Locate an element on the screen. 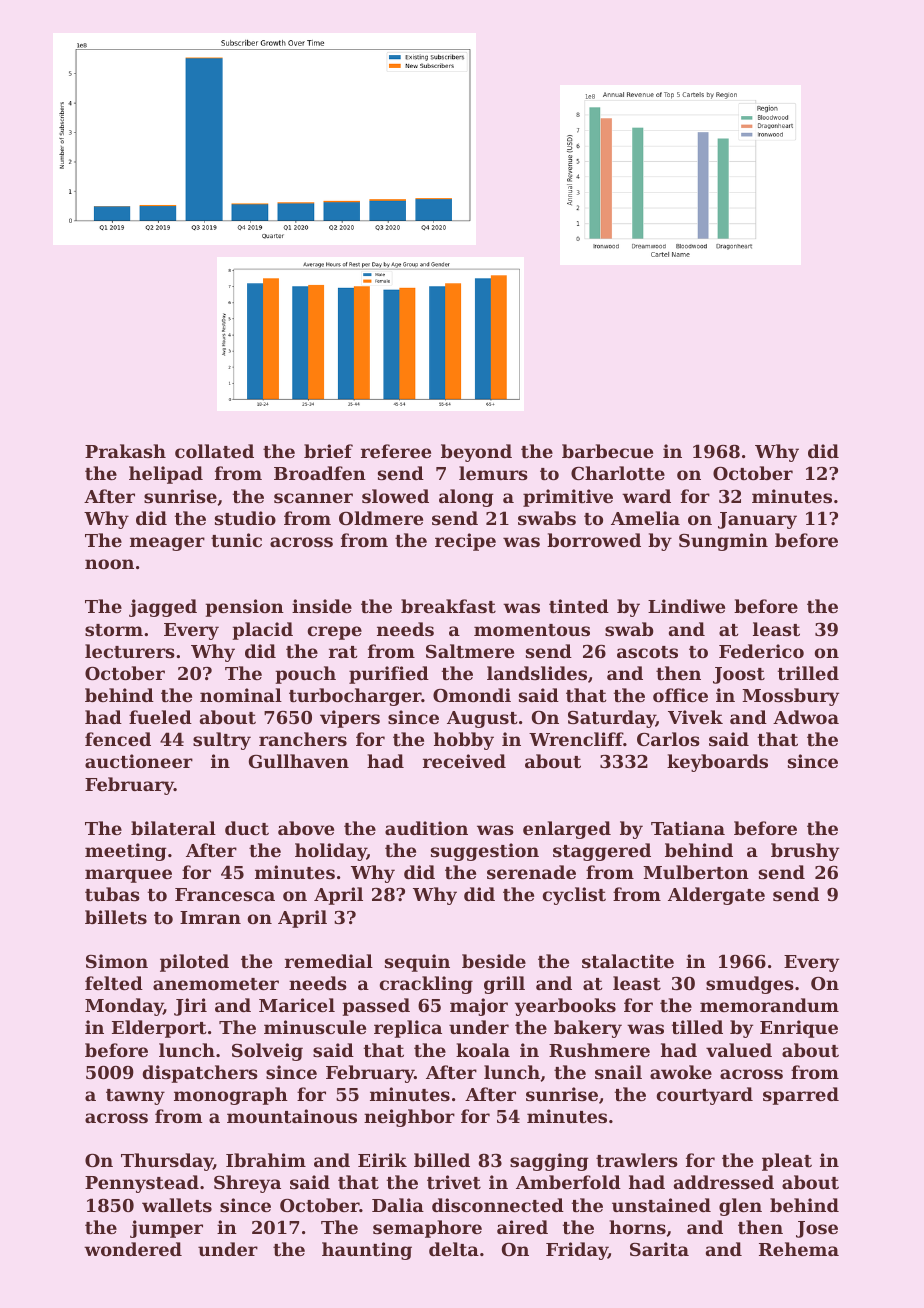  duct is located at coordinates (247, 828).
